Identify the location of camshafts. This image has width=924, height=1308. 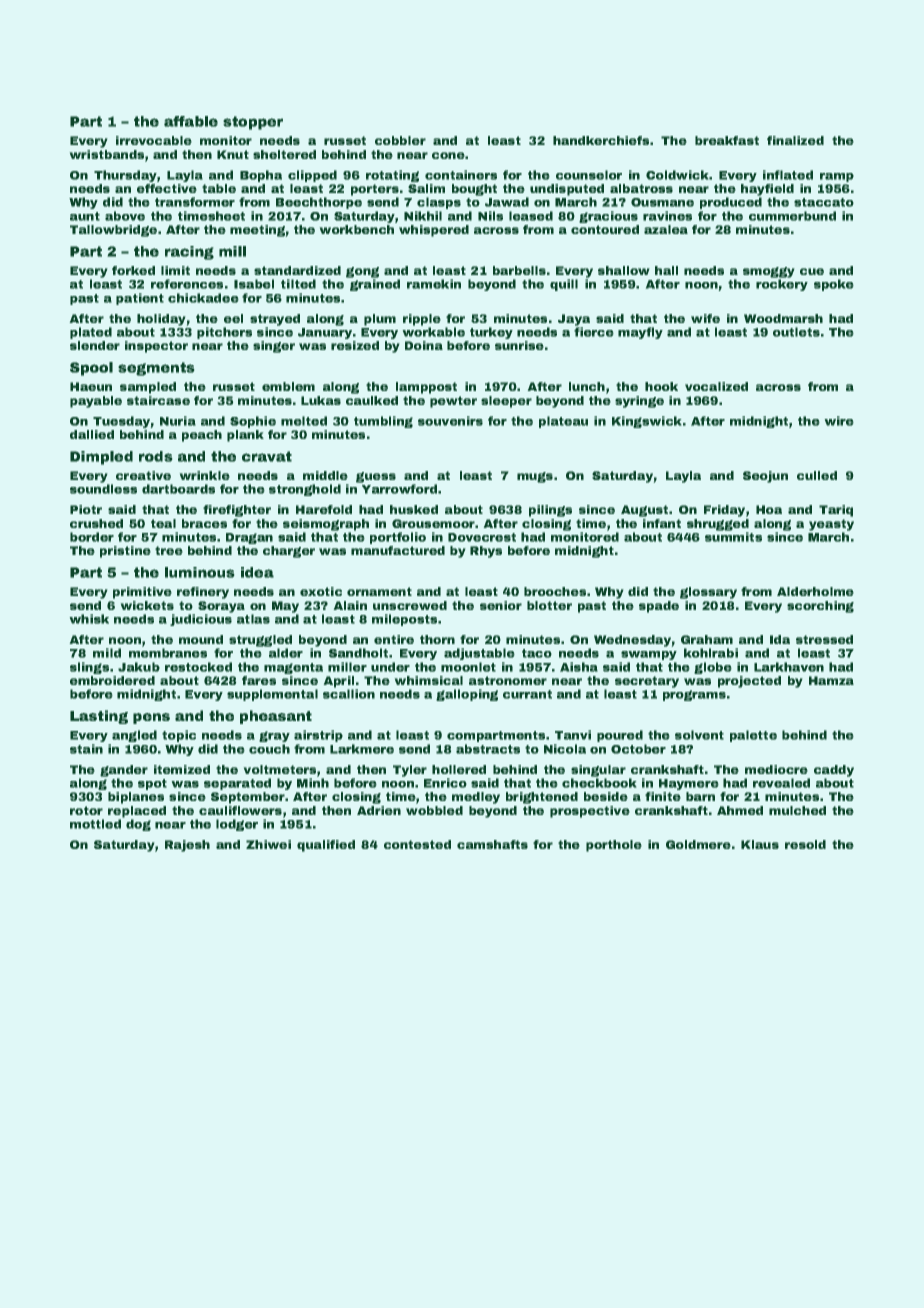
(492, 844).
